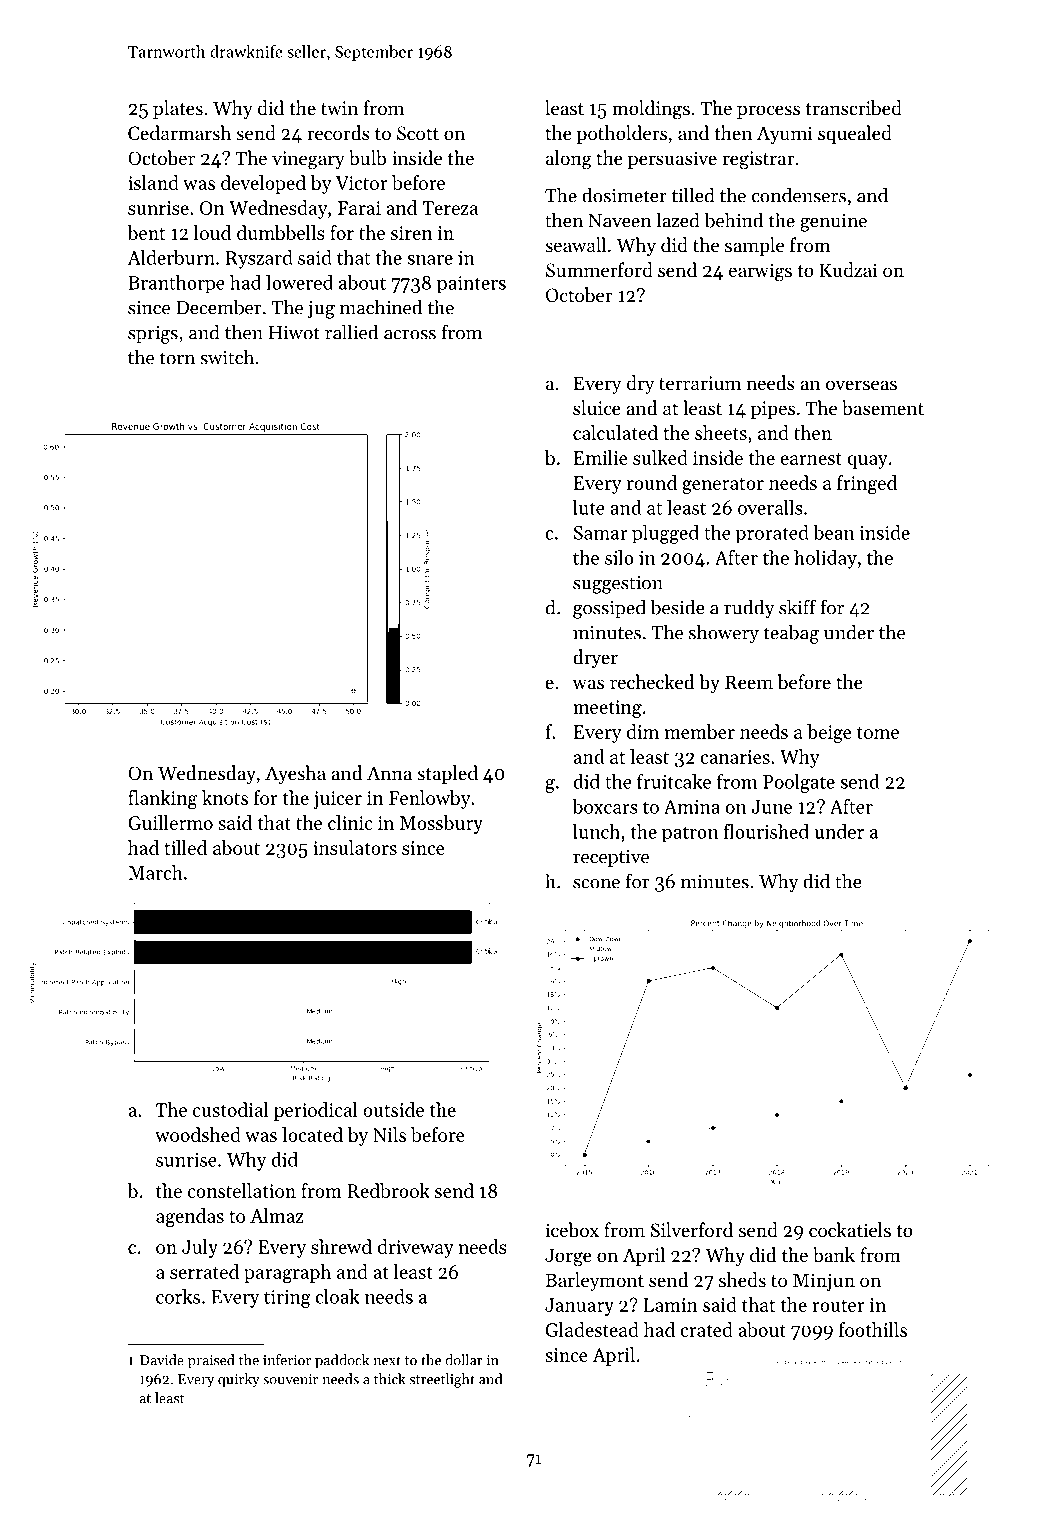 The image size is (1053, 1525). I want to click on twin, so click(339, 108).
